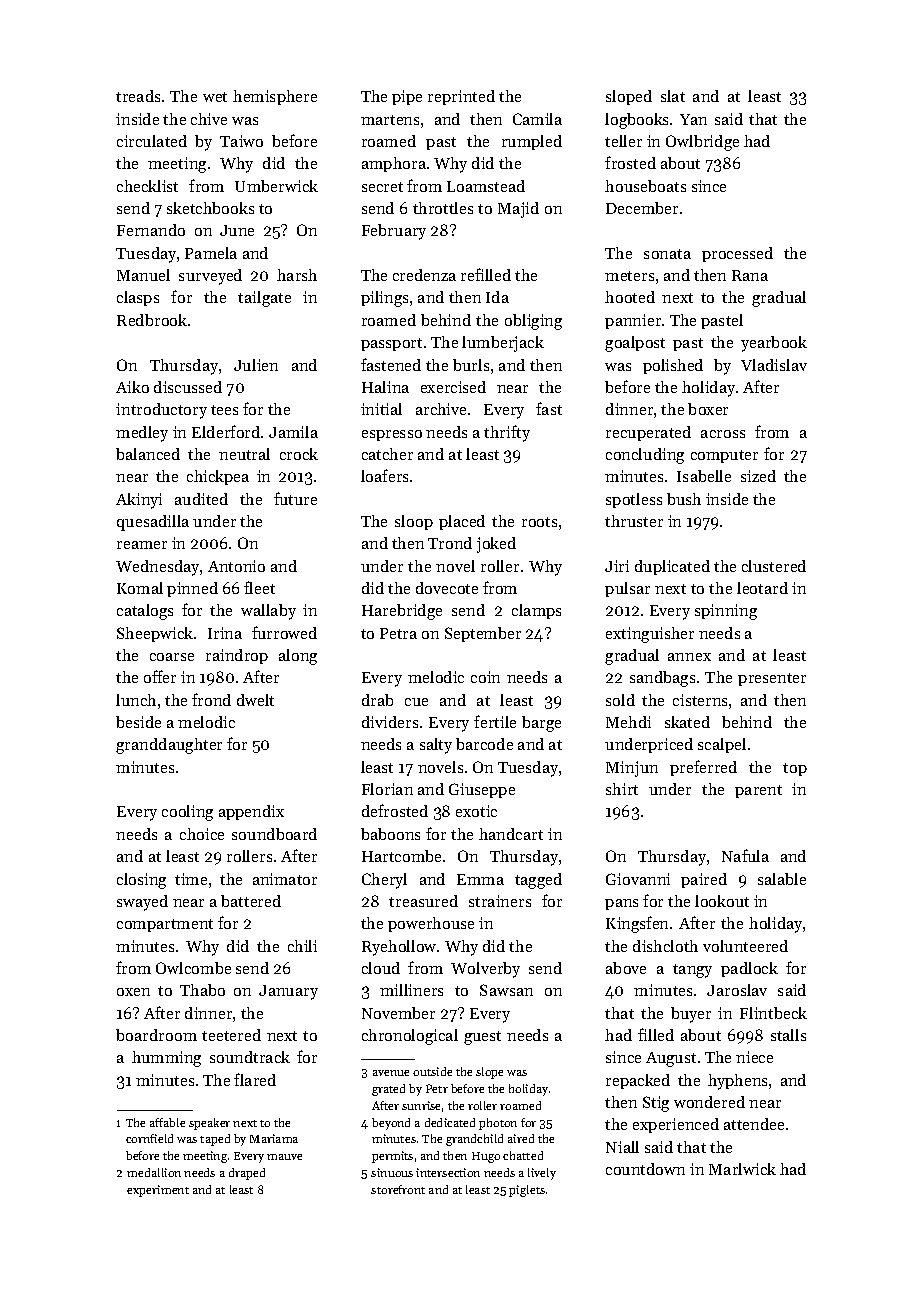 The width and height of the document is (924, 1308). What do you see at coordinates (461, 97) in the document?
I see `reprinted` at bounding box center [461, 97].
